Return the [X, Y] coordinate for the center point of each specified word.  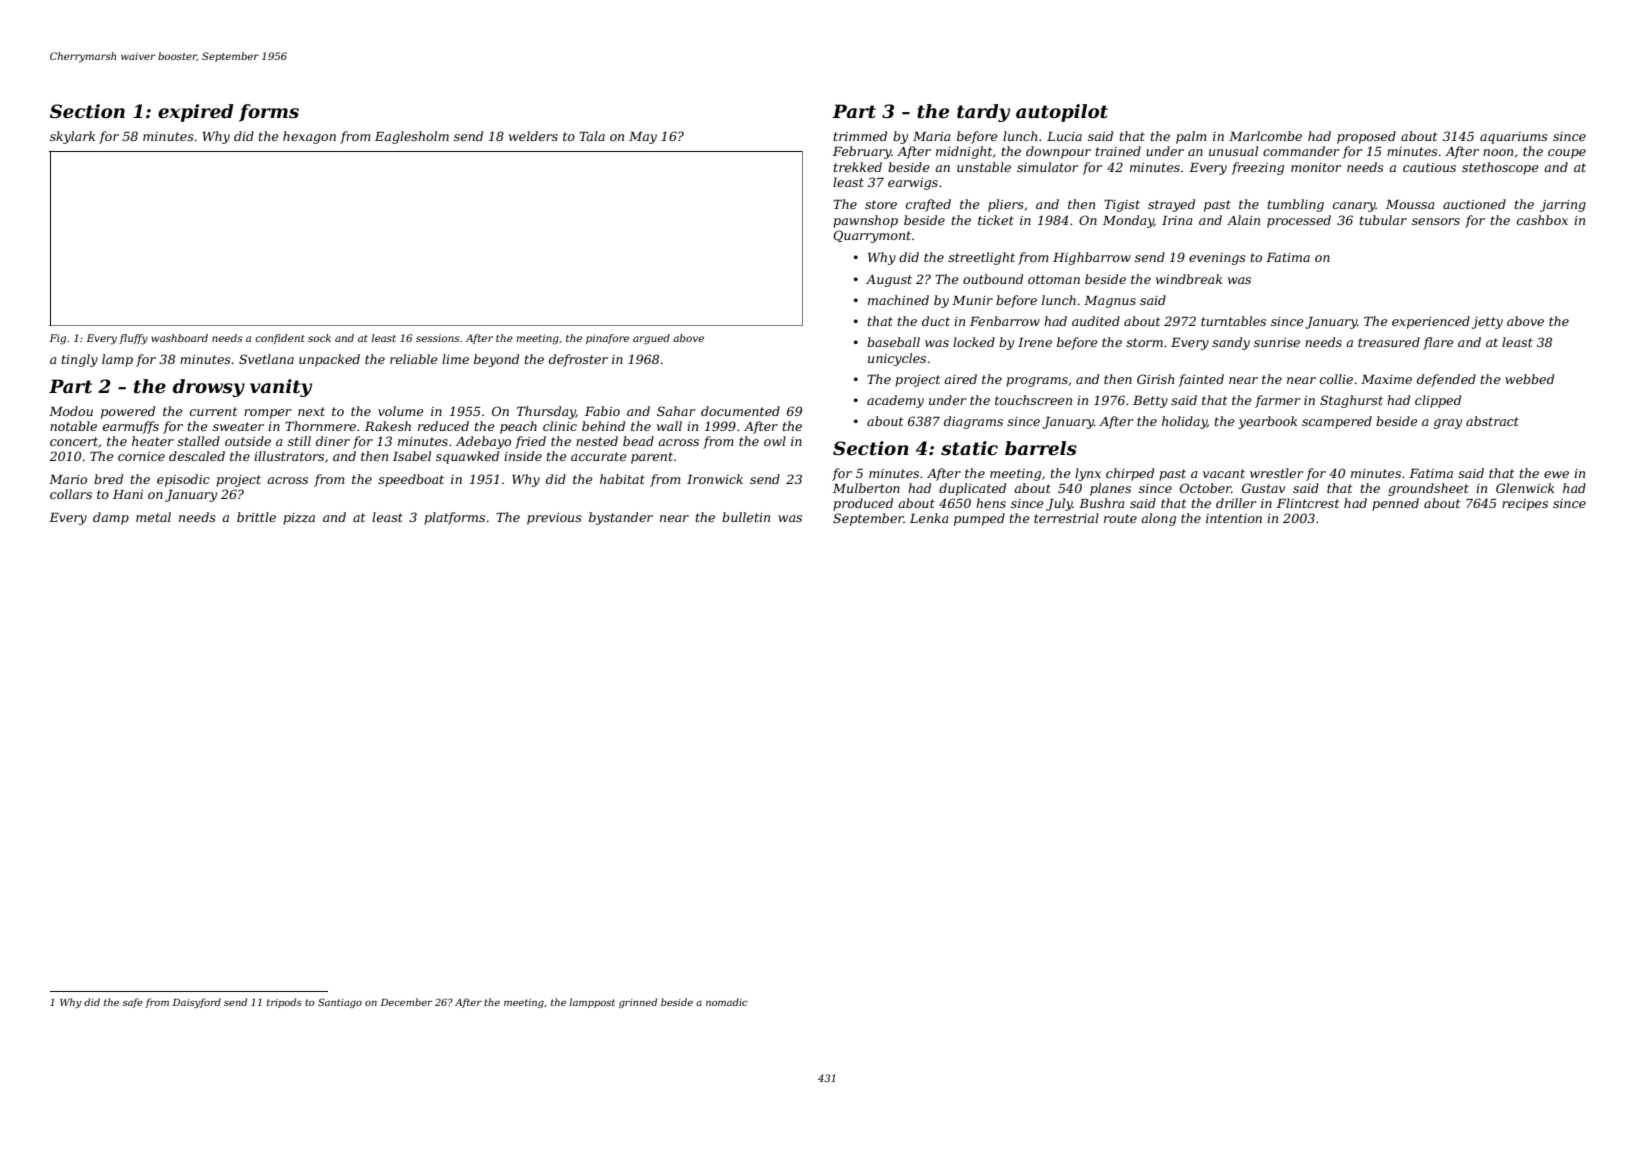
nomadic [727, 1002]
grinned [638, 1003]
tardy [983, 113]
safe [133, 1003]
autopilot [1062, 113]
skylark [72, 137]
